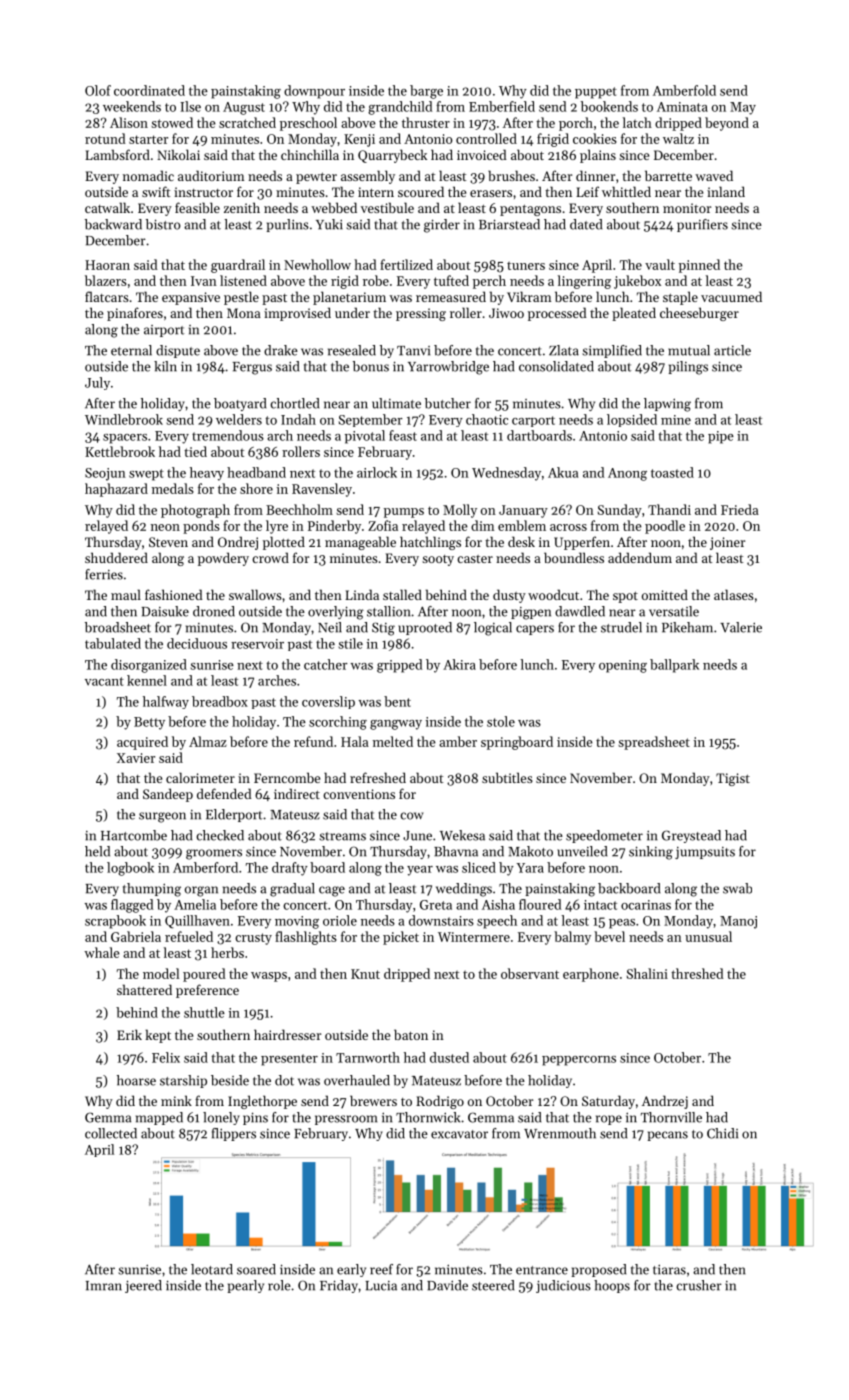 Image resolution: width=849 pixels, height=1400 pixels. What do you see at coordinates (733, 779) in the screenshot?
I see `Tigist` at bounding box center [733, 779].
